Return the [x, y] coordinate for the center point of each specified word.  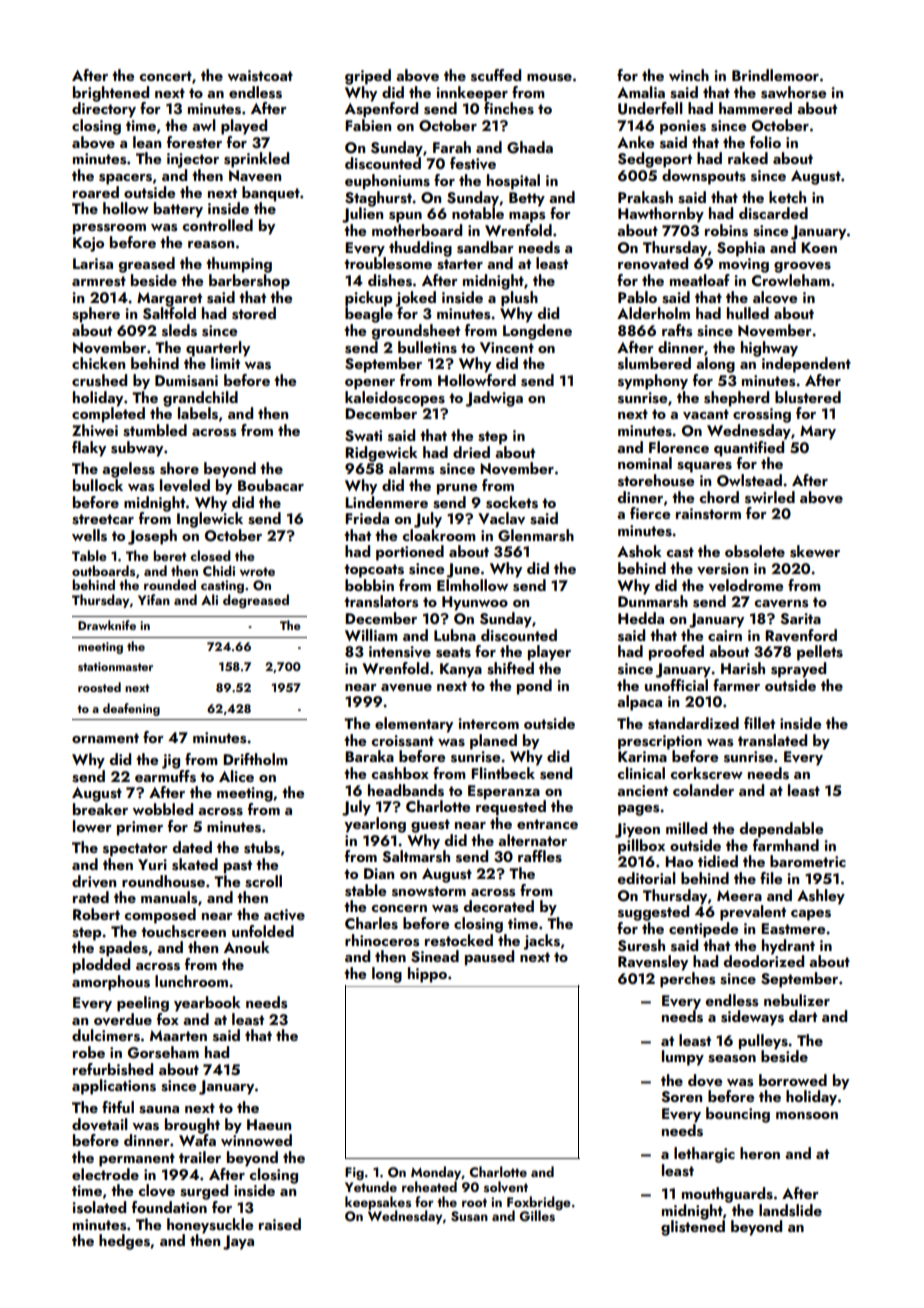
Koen [819, 247]
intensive [400, 652]
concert [165, 76]
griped [368, 77]
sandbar [485, 247]
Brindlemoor [775, 75]
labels [198, 413]
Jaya [238, 1242]
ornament [105, 738]
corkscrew [706, 773]
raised [280, 1224]
